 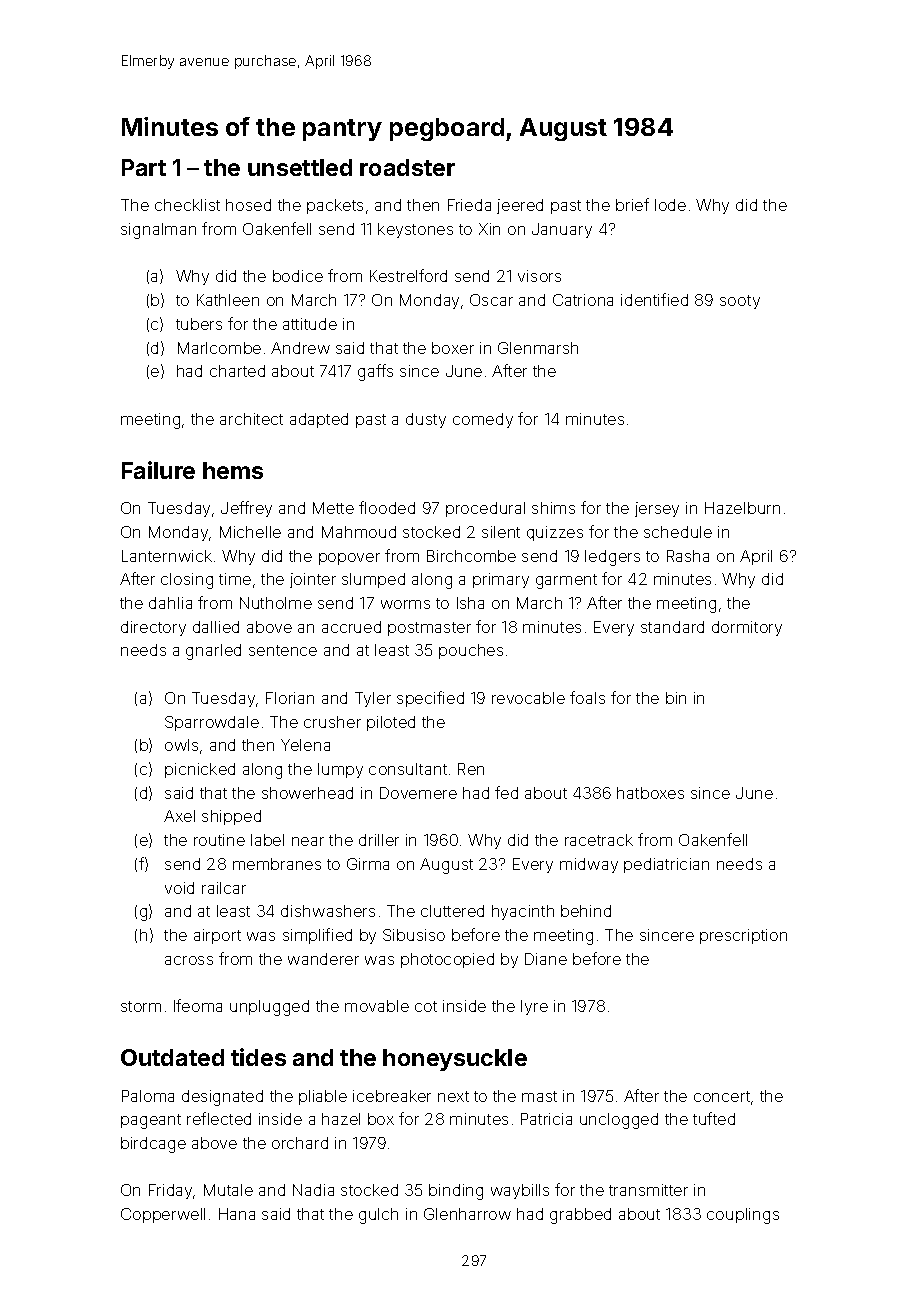 What do you see at coordinates (170, 603) in the screenshot?
I see `dahlia` at bounding box center [170, 603].
